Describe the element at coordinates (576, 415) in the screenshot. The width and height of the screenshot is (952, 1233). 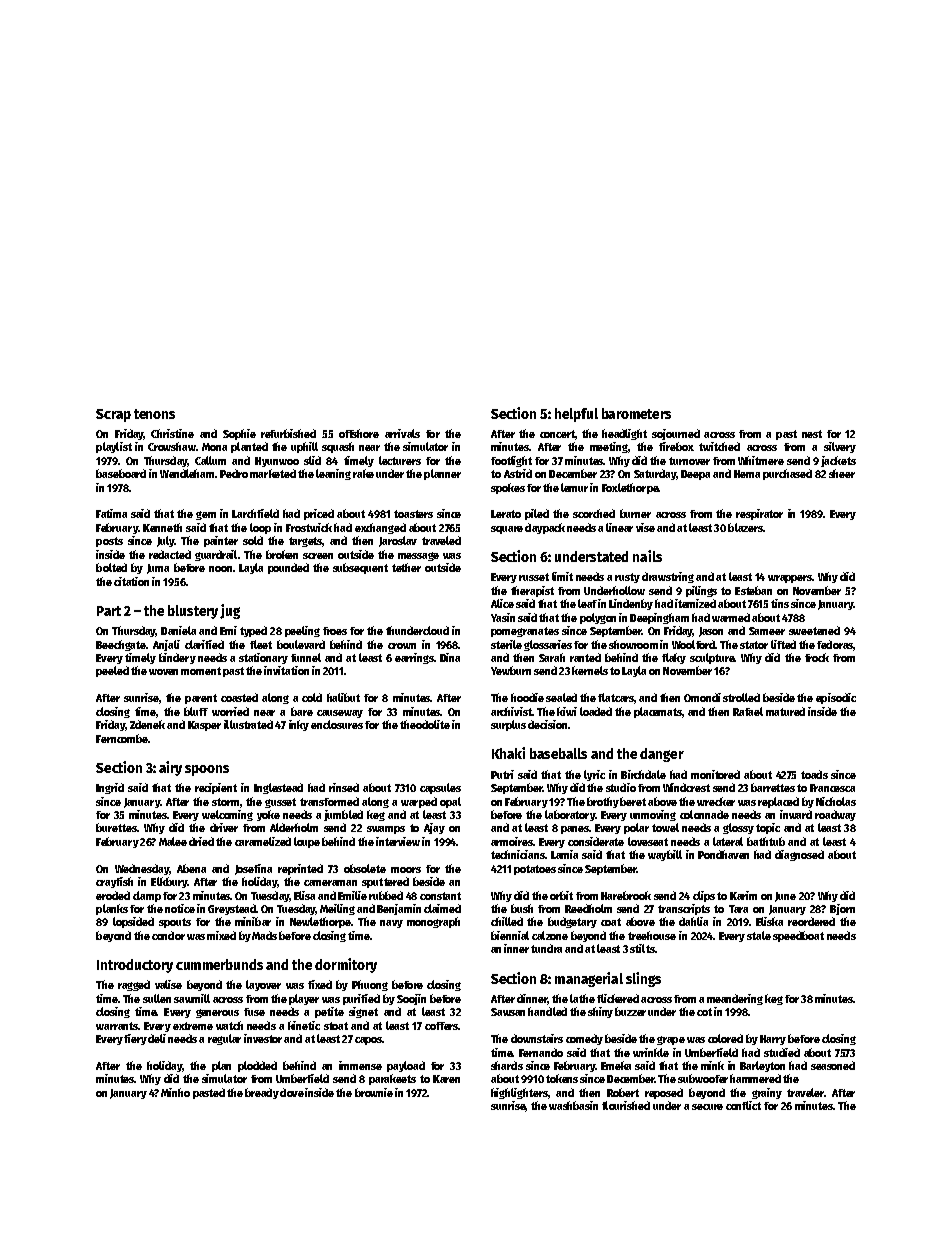
I see `helpful` at that location.
